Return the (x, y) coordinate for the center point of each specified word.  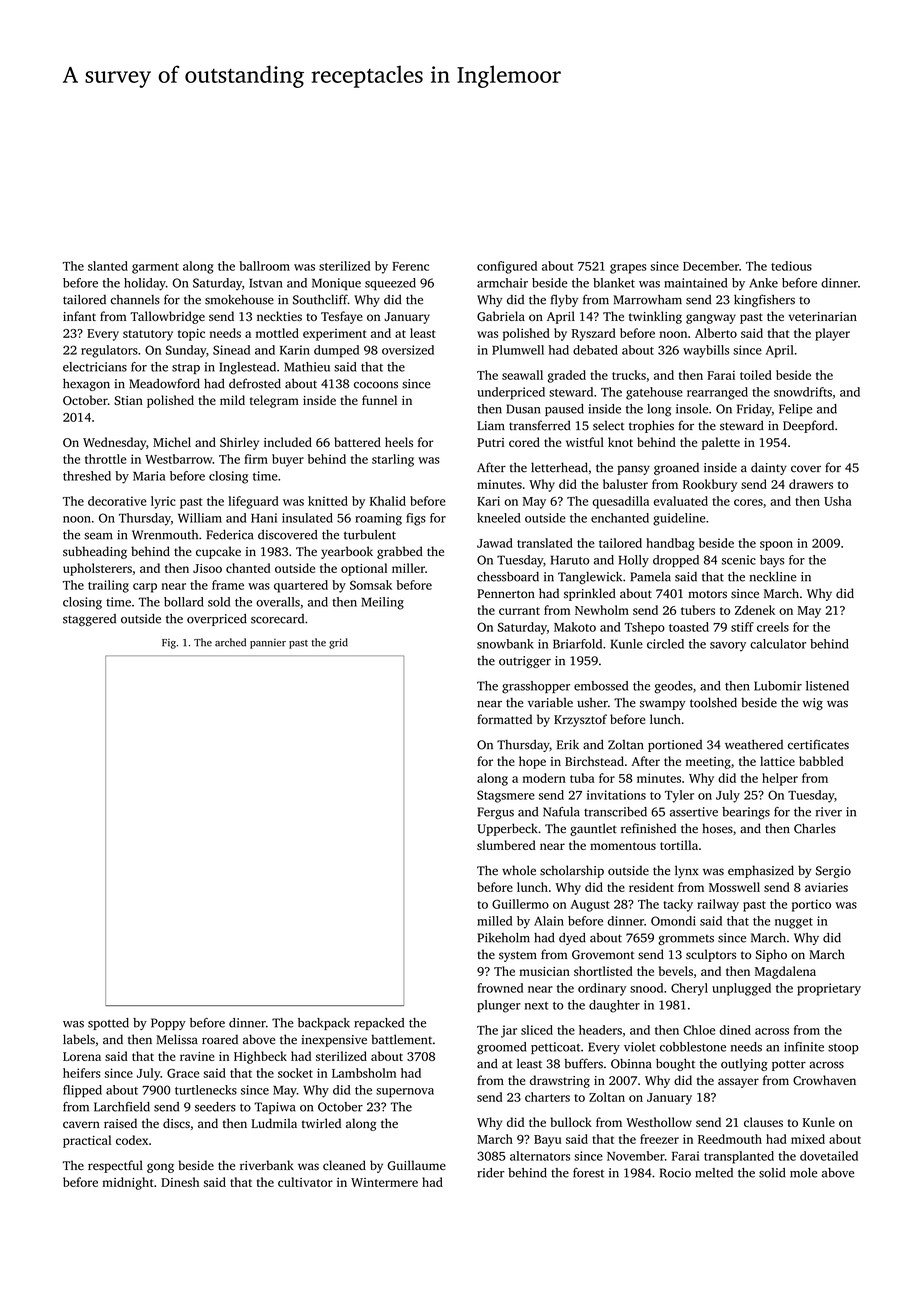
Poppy (168, 1024)
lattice (777, 761)
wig (813, 704)
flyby (564, 300)
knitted (328, 501)
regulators (109, 351)
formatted (504, 719)
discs (176, 1123)
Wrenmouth (165, 535)
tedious (791, 266)
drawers (811, 484)
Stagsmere (506, 796)
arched (230, 642)
